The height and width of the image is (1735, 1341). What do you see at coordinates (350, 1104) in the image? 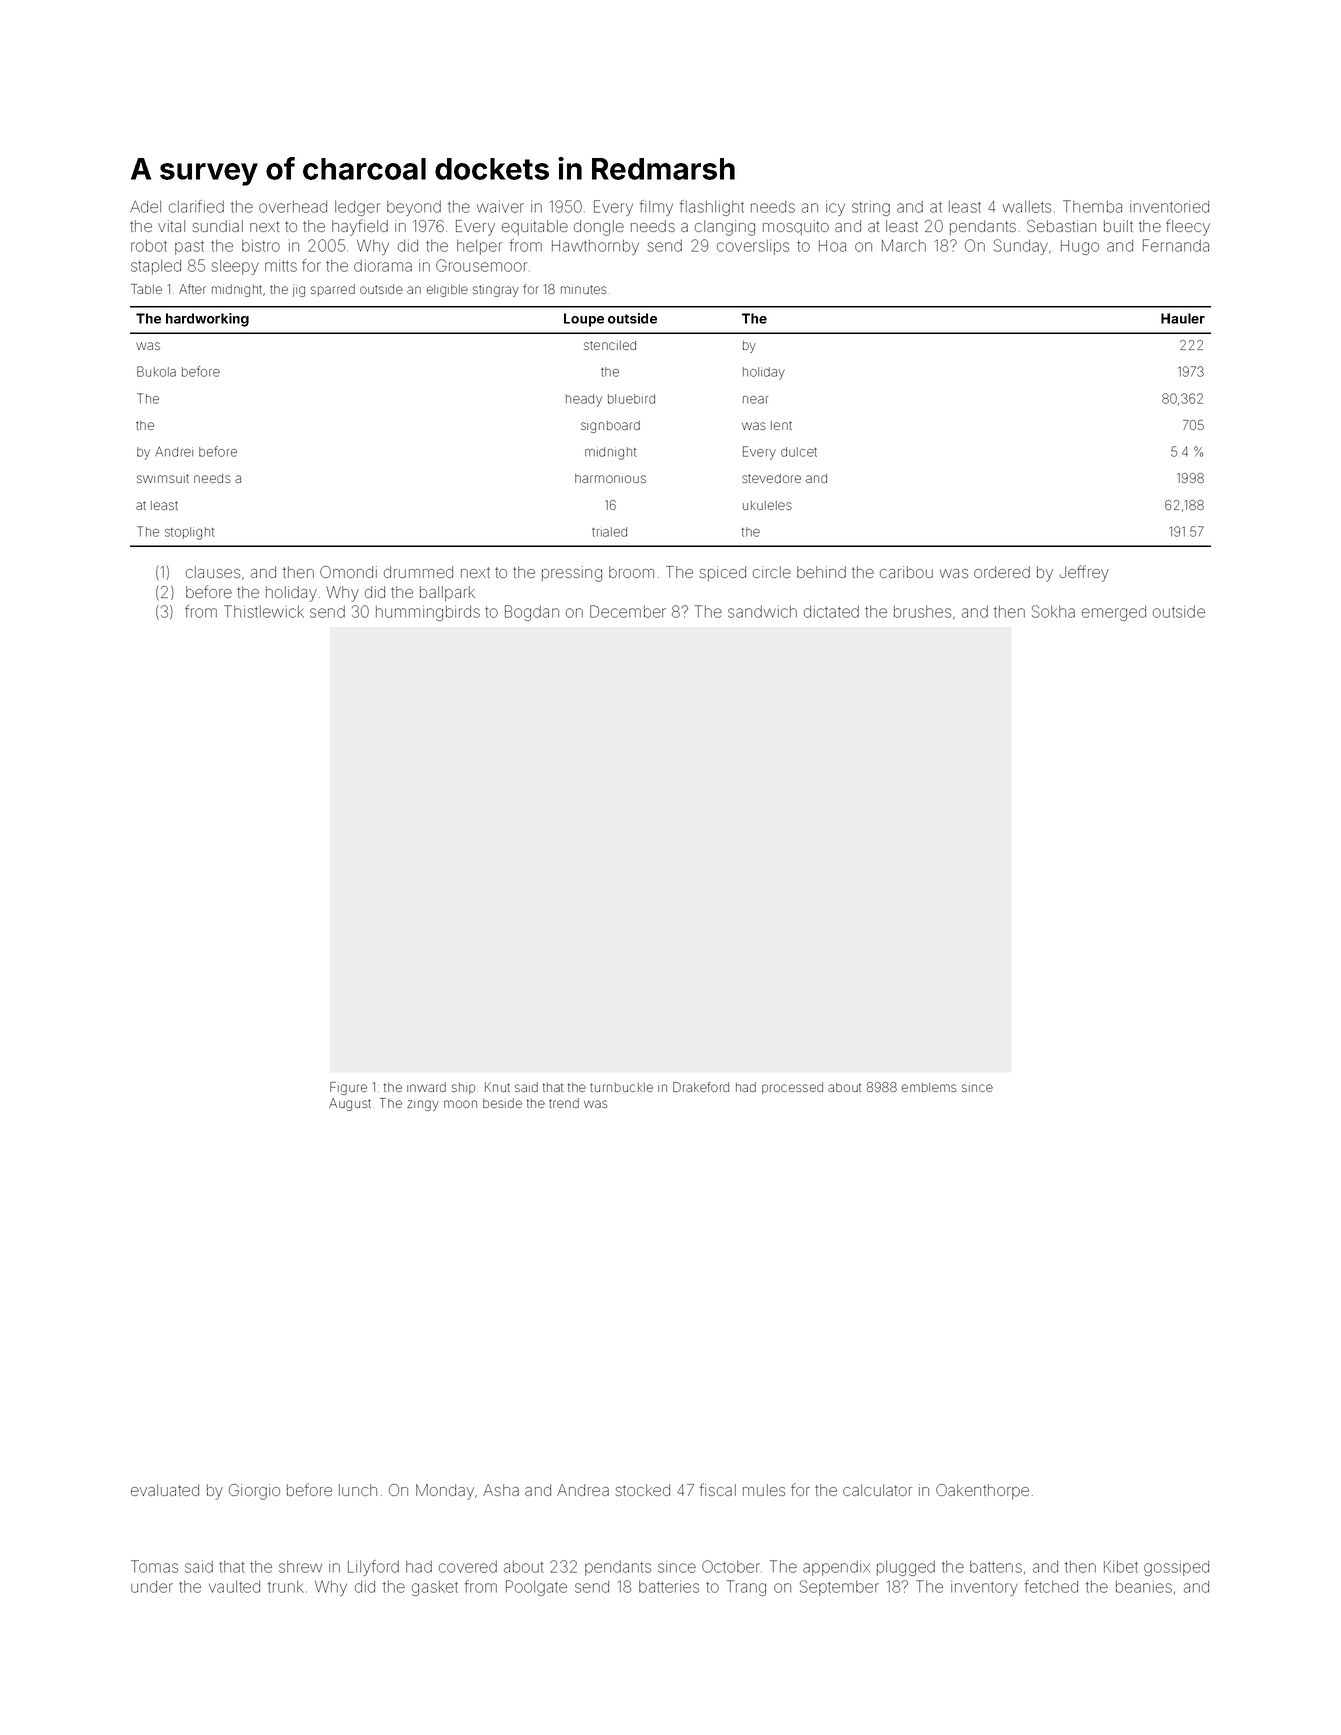
I see `August` at bounding box center [350, 1104].
